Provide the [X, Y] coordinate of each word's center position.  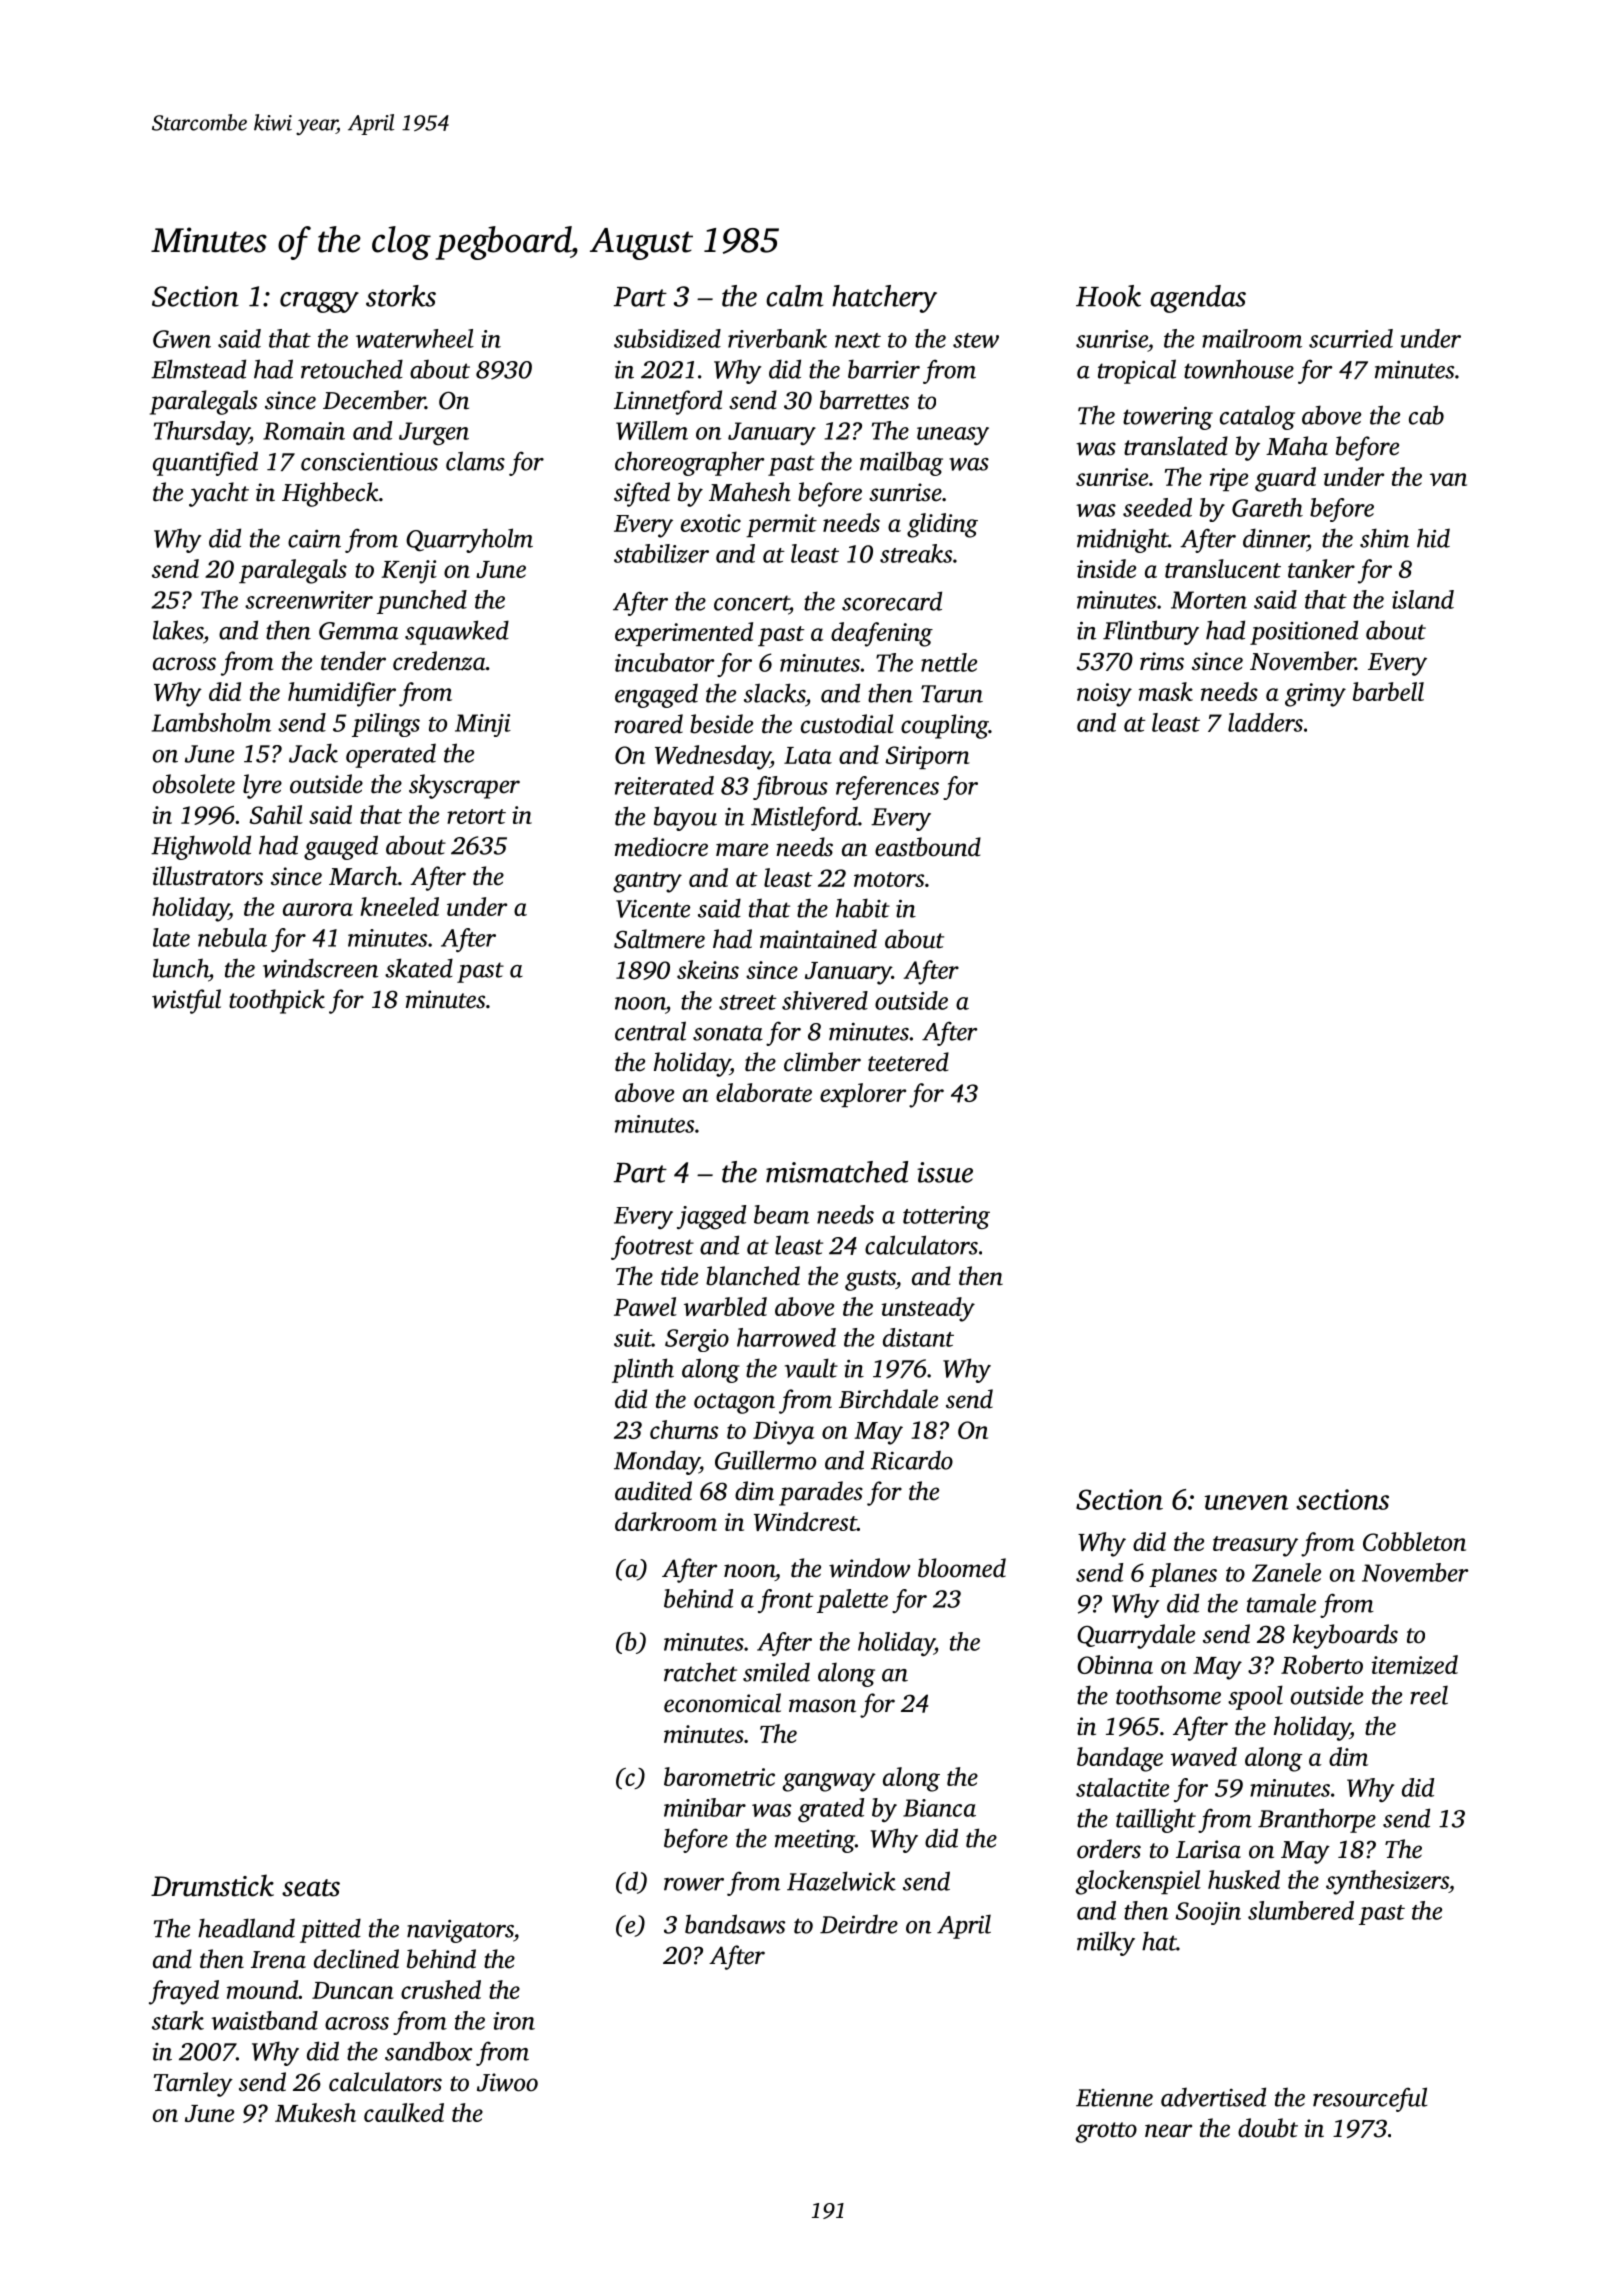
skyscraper [464, 786]
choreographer [689, 463]
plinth [643, 1370]
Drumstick [212, 1885]
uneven [1246, 1502]
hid [1433, 538]
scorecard [892, 601]
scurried [1351, 338]
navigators [460, 1931]
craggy [319, 302]
